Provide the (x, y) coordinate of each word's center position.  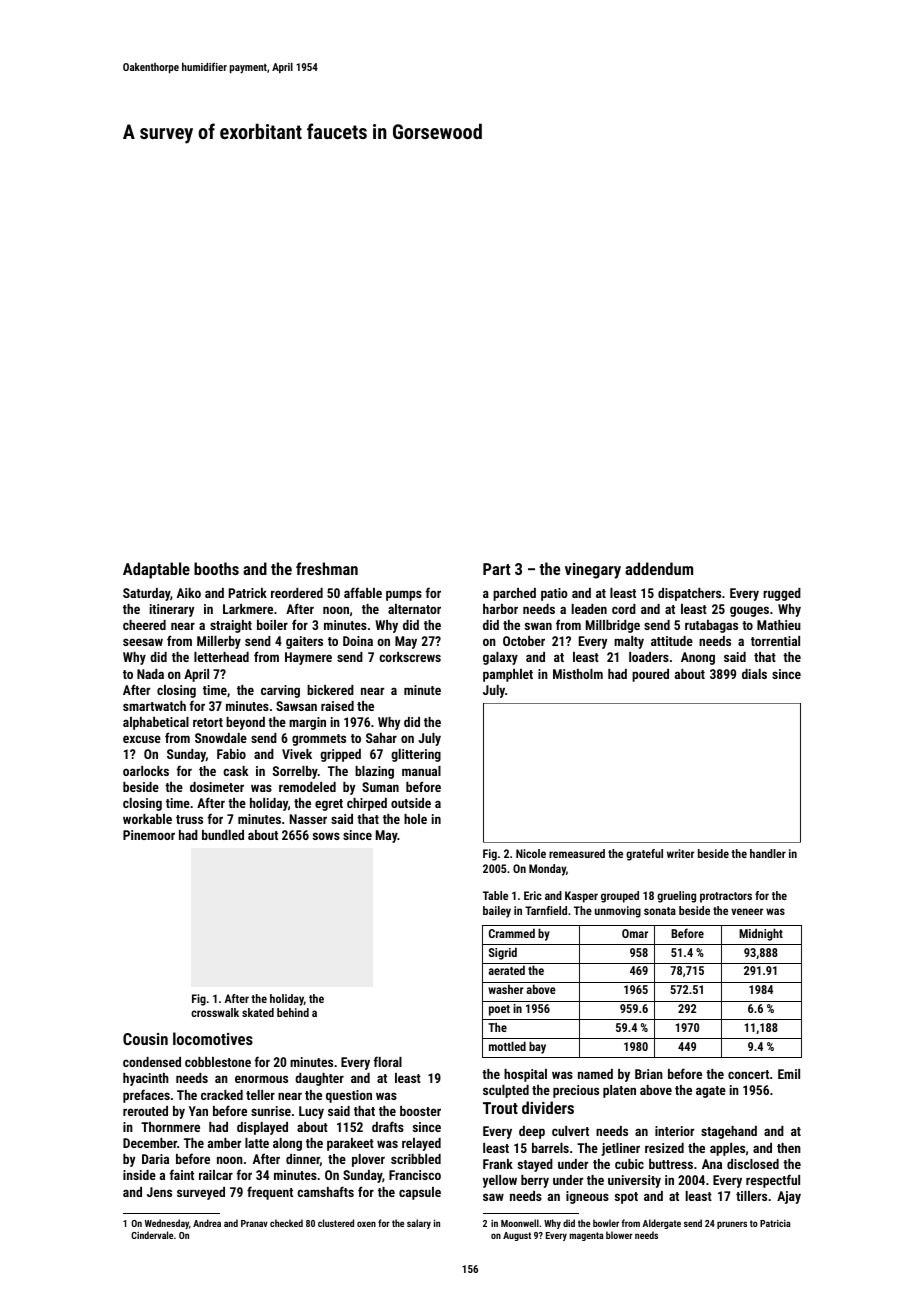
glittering (416, 755)
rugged (782, 594)
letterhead (221, 657)
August (517, 1236)
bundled (223, 835)
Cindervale (152, 1235)
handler (768, 853)
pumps (404, 595)
